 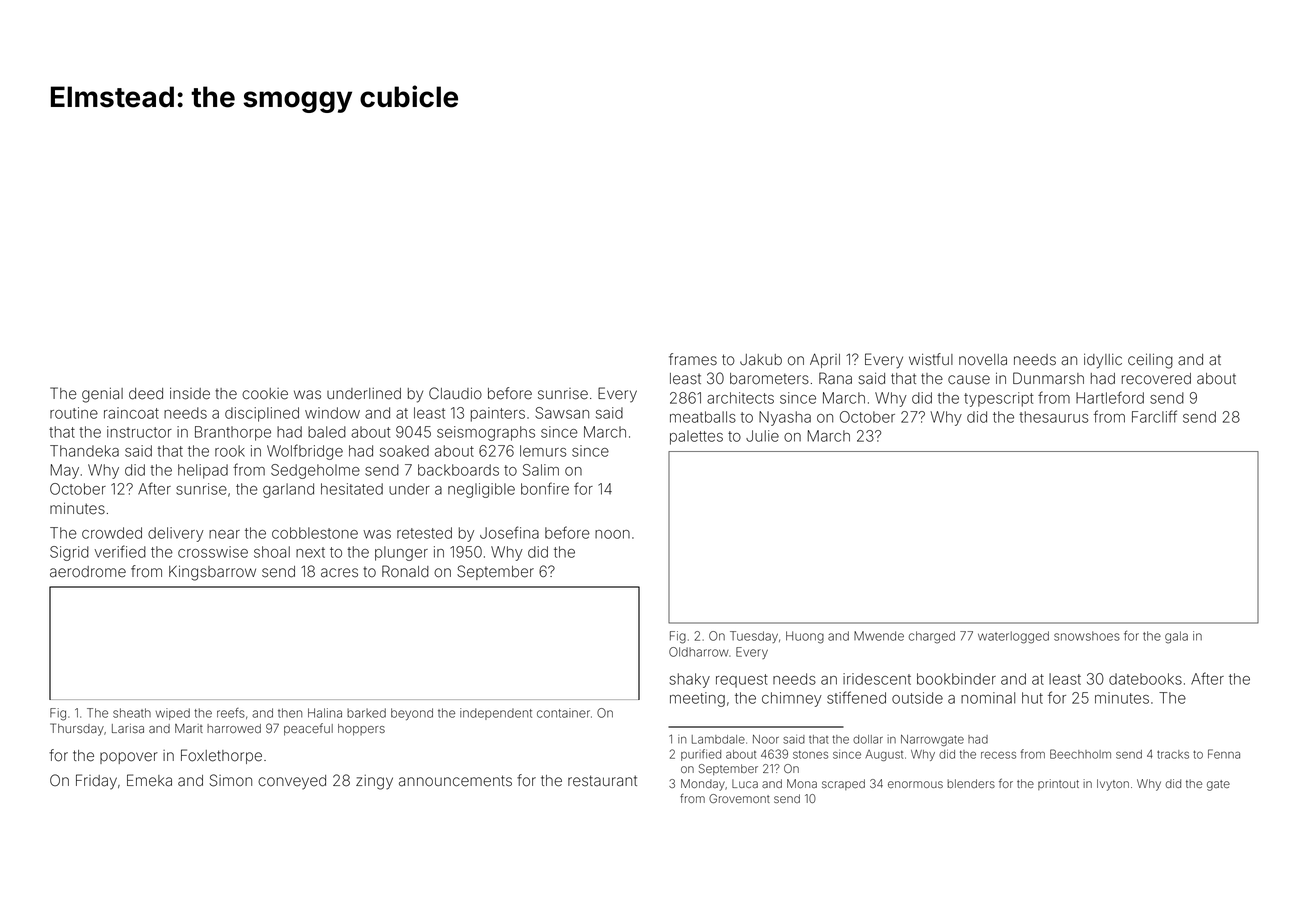 What do you see at coordinates (288, 490) in the screenshot?
I see `garland` at bounding box center [288, 490].
